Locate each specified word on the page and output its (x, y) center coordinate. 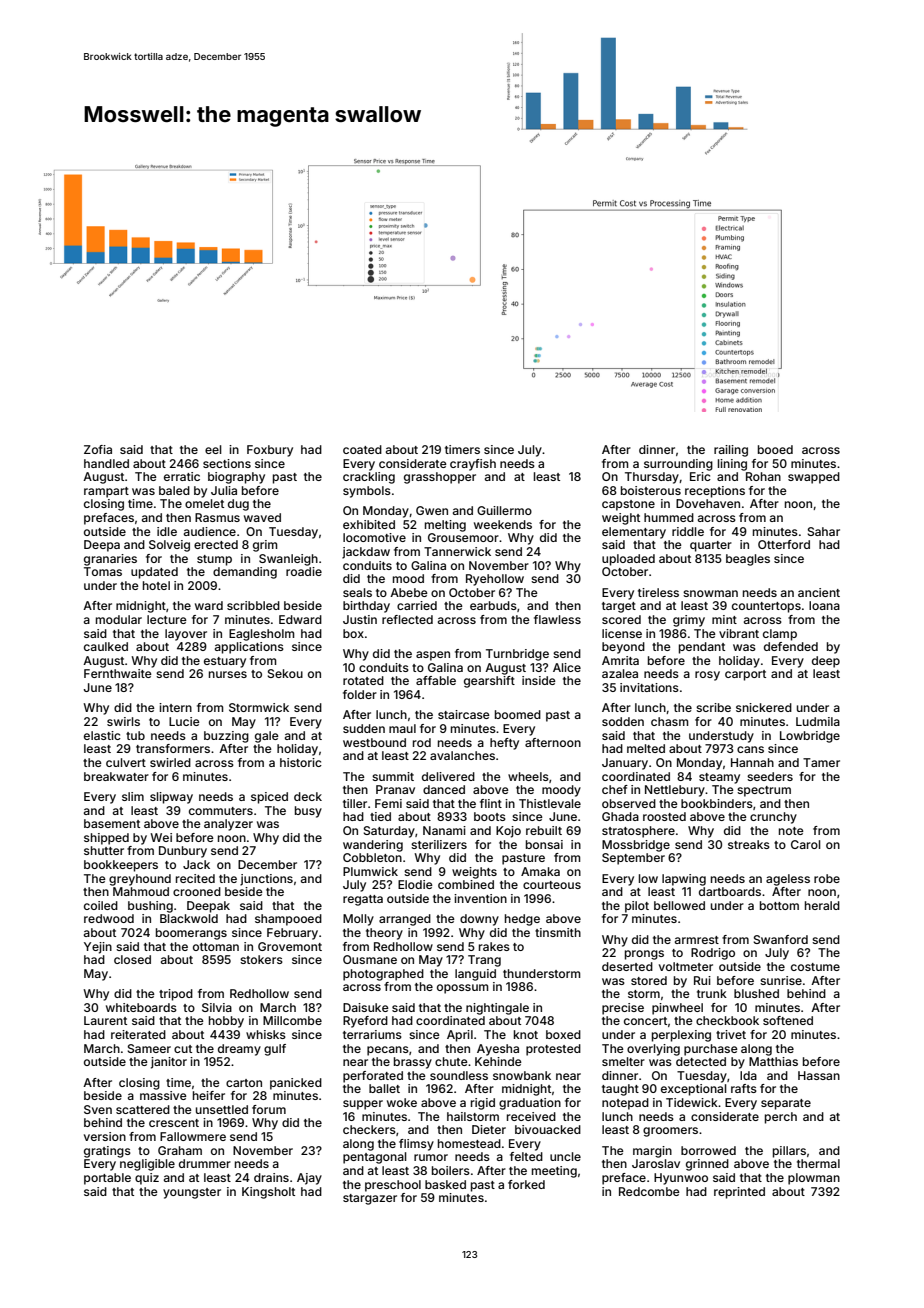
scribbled (253, 605)
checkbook (727, 1020)
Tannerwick (457, 551)
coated (362, 449)
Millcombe (292, 1020)
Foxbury (270, 451)
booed (775, 449)
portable (107, 1179)
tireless (658, 592)
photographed (383, 975)
